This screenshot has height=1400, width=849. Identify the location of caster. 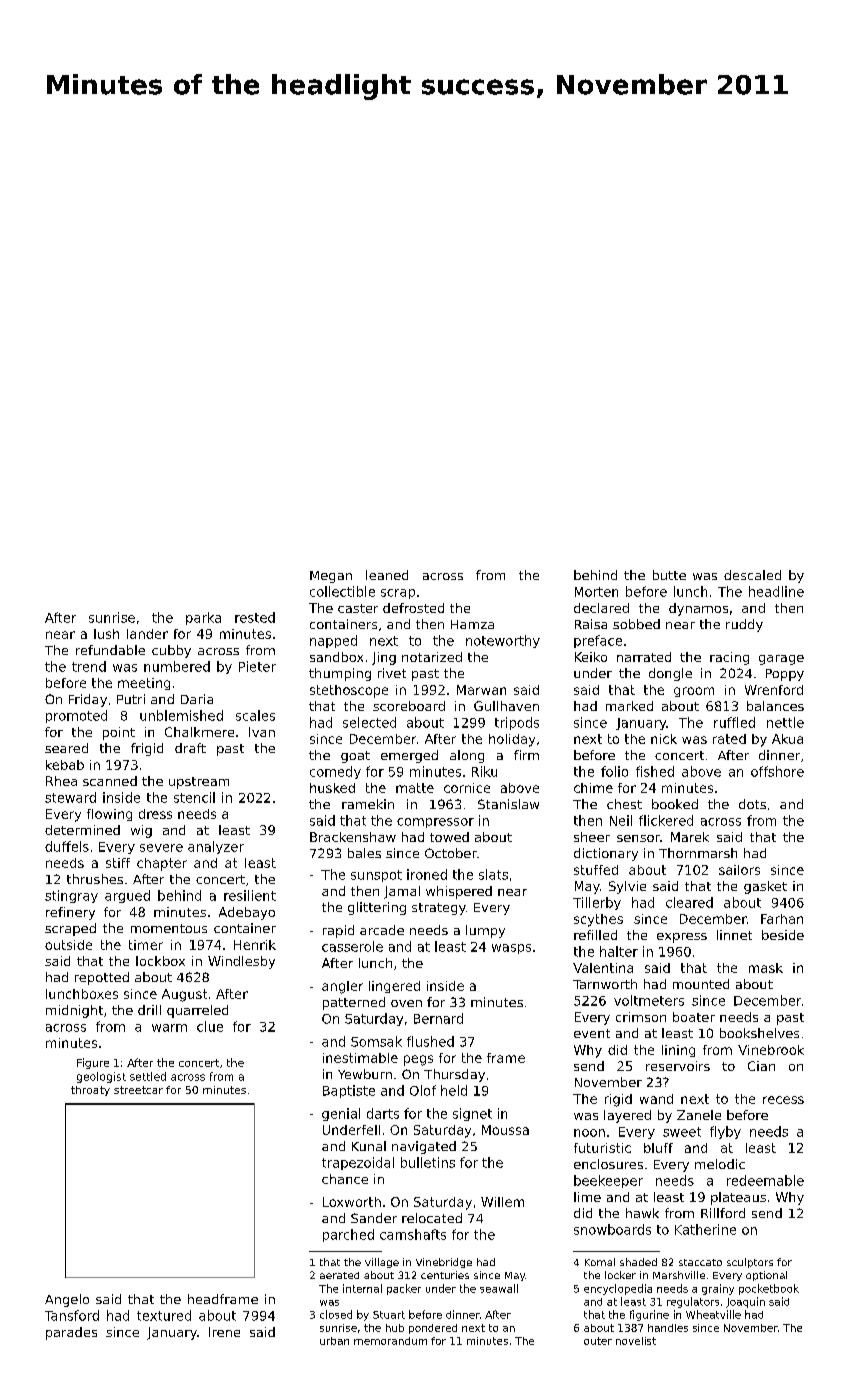
(358, 608).
